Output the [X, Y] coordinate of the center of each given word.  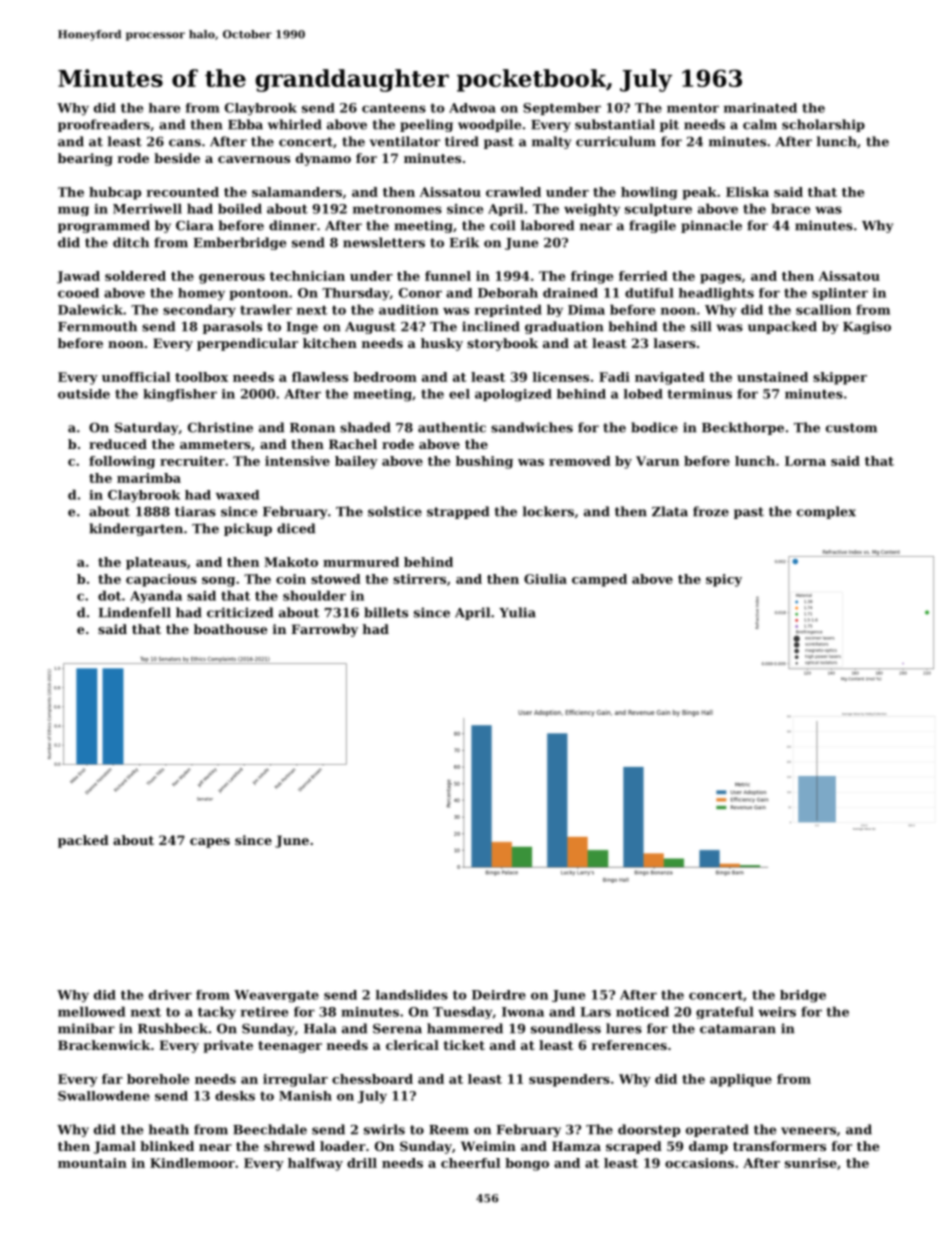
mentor [693, 108]
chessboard [372, 1079]
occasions [699, 1163]
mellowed [91, 1011]
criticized [240, 612]
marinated [760, 108]
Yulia [517, 612]
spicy [724, 580]
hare [164, 108]
